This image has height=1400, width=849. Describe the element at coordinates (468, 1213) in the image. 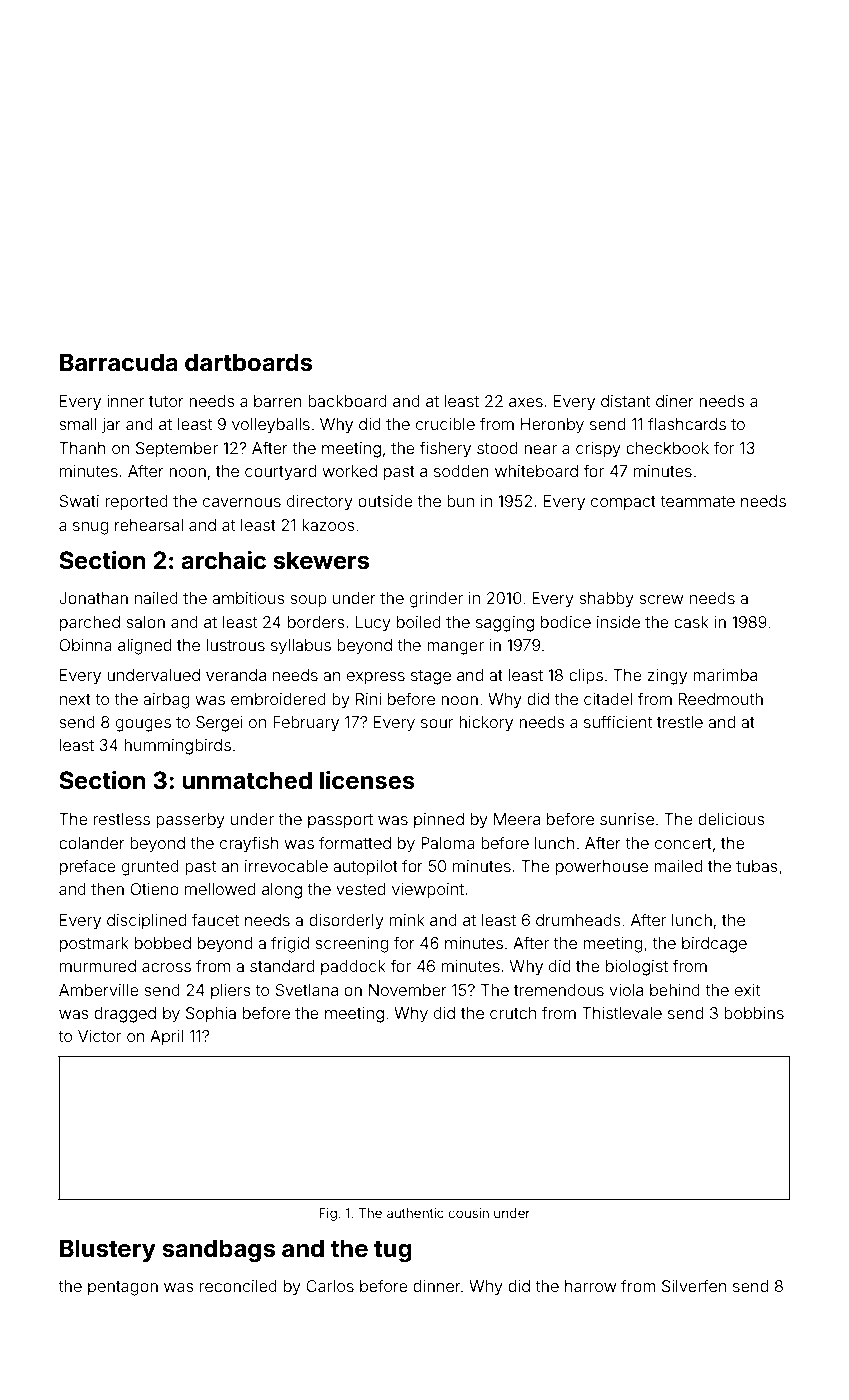

I see `cousin` at that location.
